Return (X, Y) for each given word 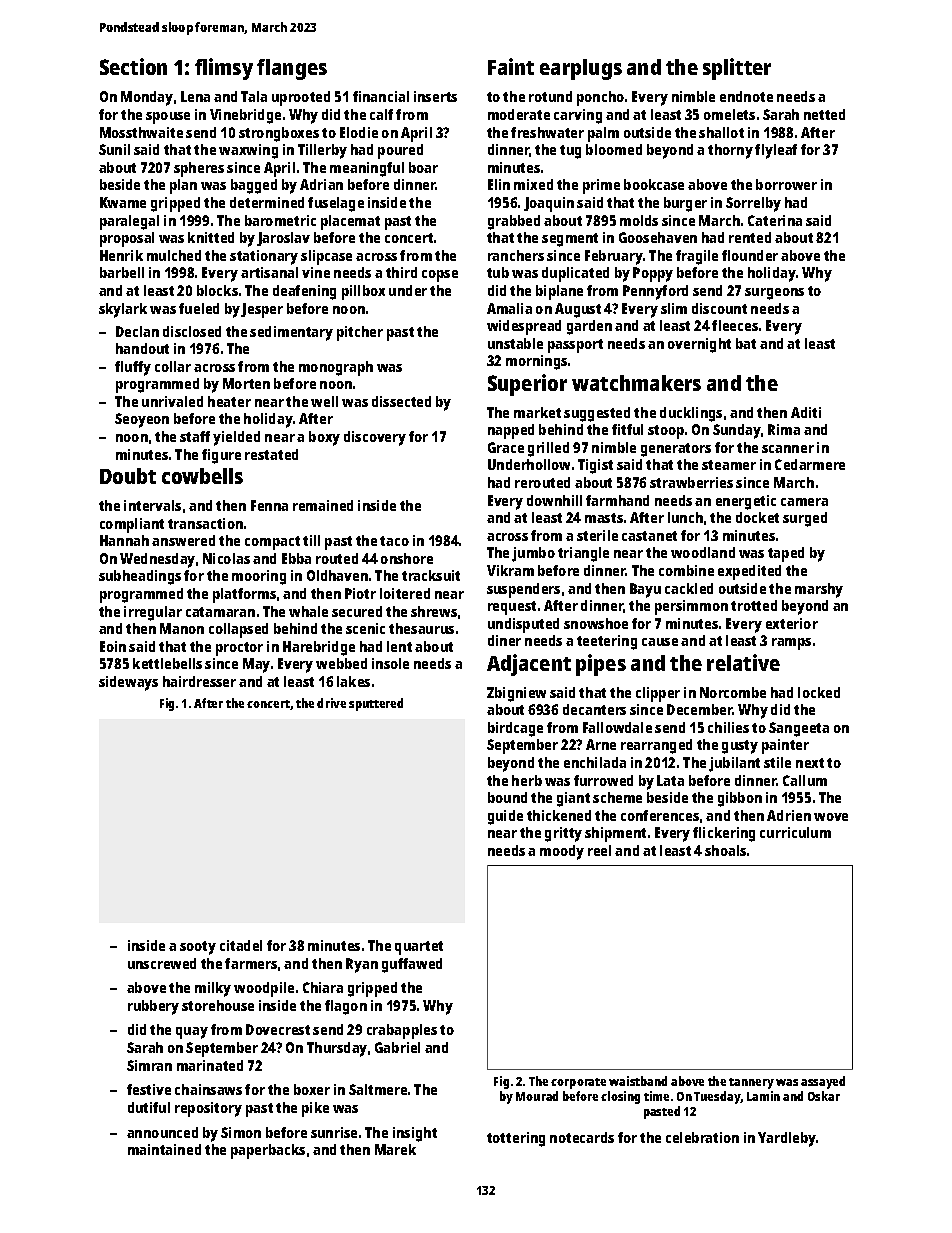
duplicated (575, 274)
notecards (582, 1137)
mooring (259, 577)
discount (719, 308)
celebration (702, 1137)
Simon (241, 1132)
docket (757, 517)
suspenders (523, 590)
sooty (198, 948)
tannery (751, 1083)
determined (267, 202)
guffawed (412, 965)
